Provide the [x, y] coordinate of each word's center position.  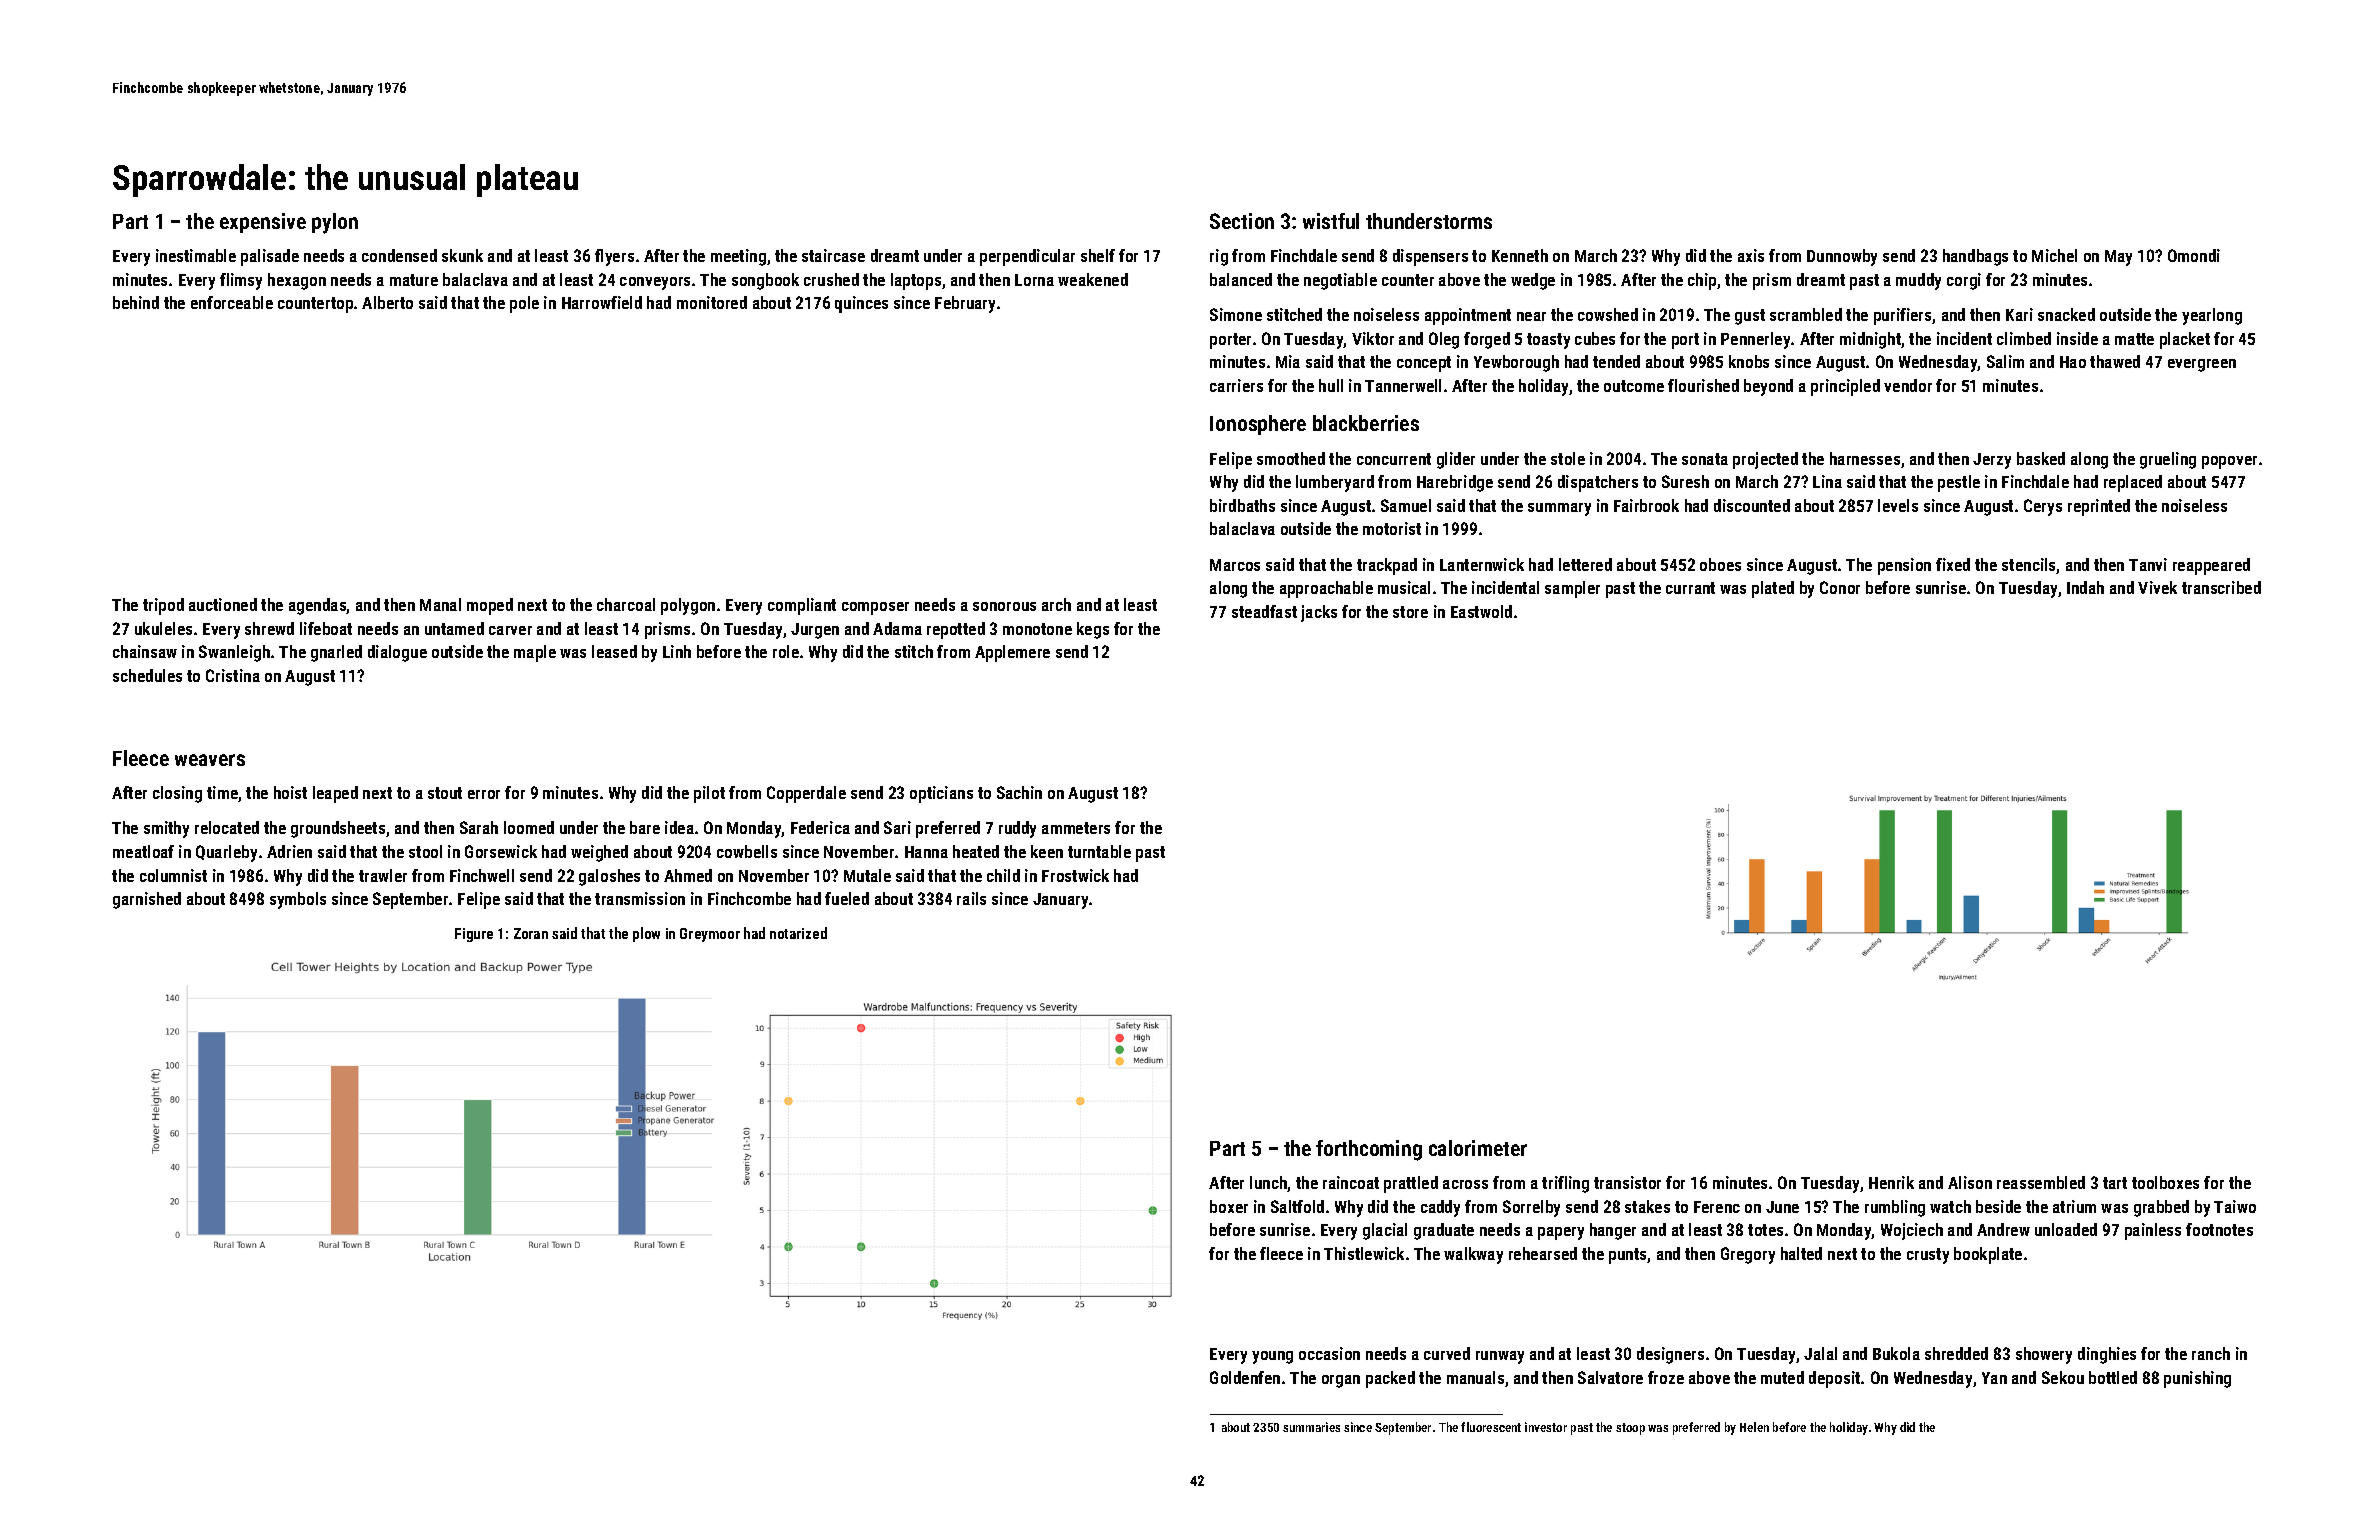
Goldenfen [1245, 1377]
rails [971, 898]
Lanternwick [1482, 564]
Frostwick [1075, 875]
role [786, 651]
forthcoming [1369, 1150]
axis [1751, 255]
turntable [1099, 851]
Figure [474, 935]
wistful [1331, 221]
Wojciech [1912, 1231]
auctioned [223, 604]
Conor [1840, 587]
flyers [614, 257]
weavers [210, 760]
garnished [147, 900]
